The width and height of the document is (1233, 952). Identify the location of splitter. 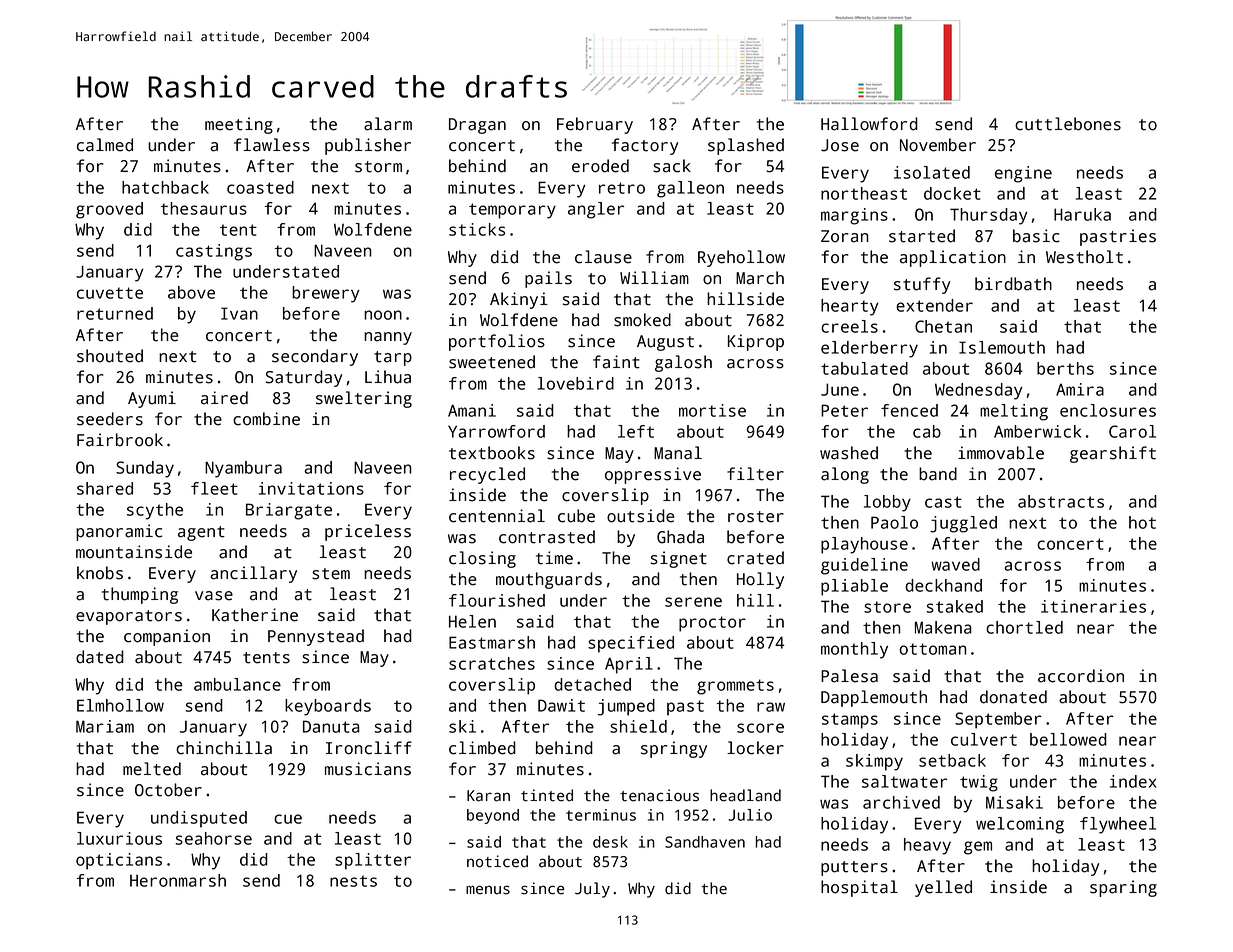
(373, 861).
